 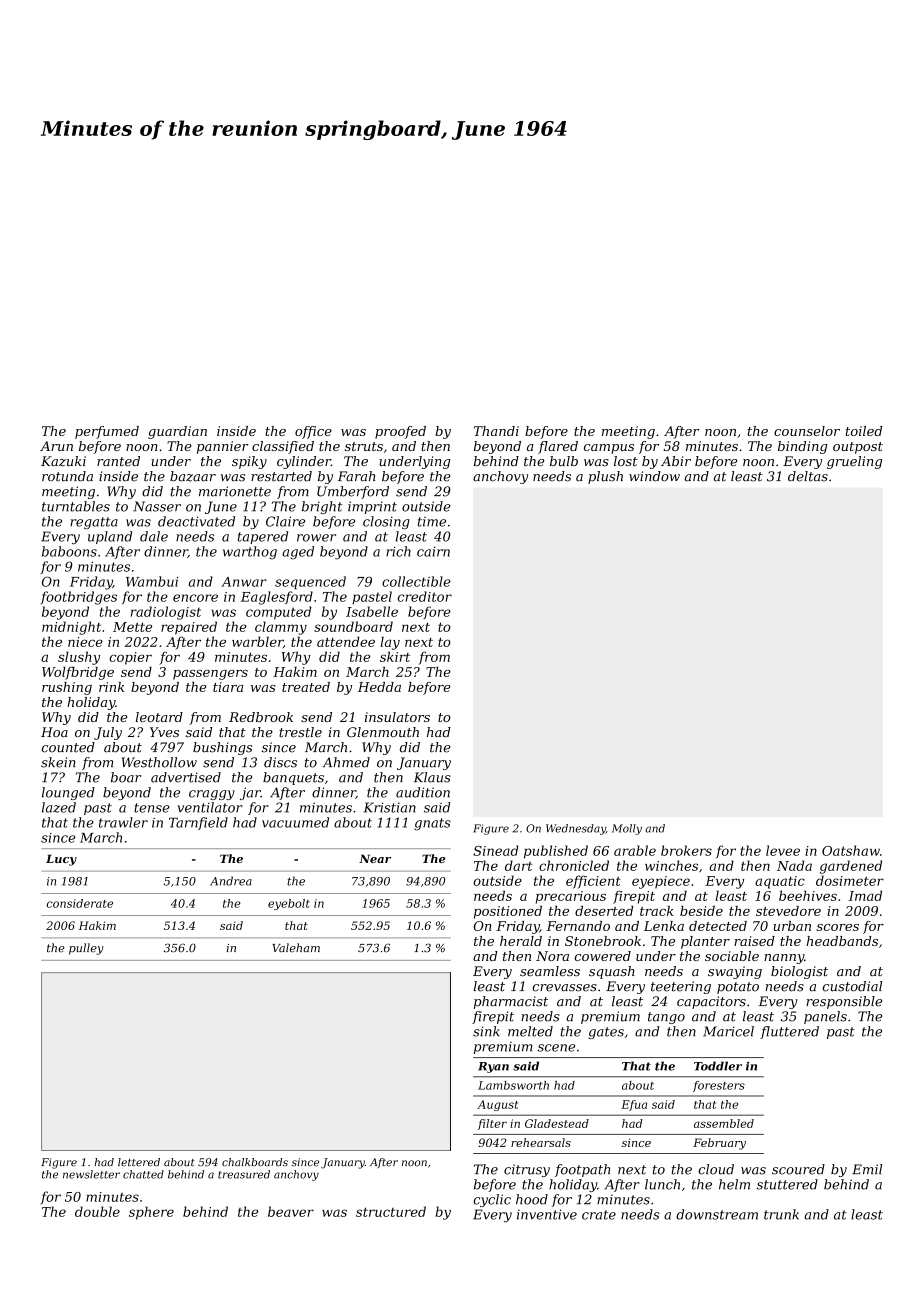 I want to click on foresters, so click(x=719, y=1086).
